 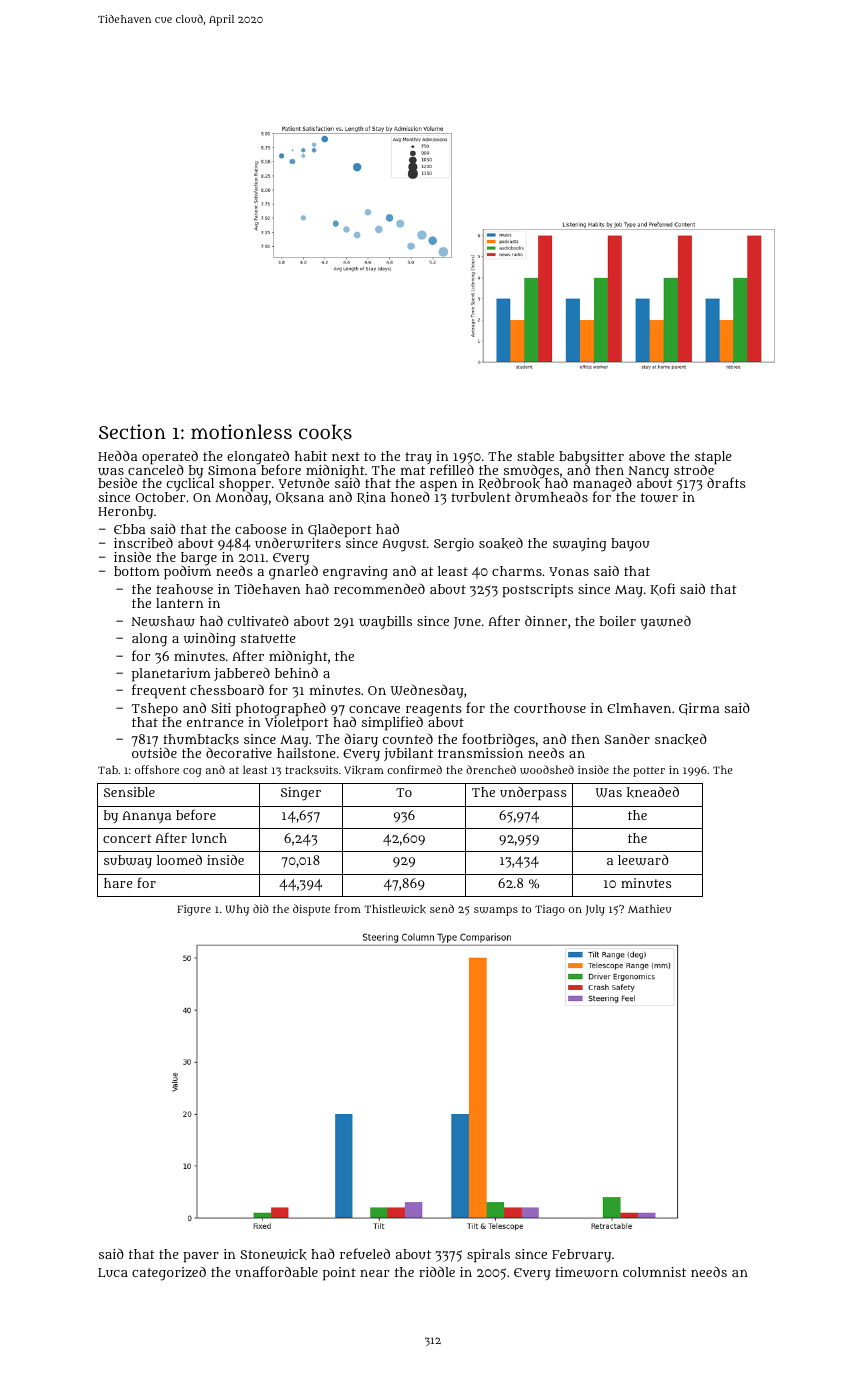 I want to click on next, so click(x=346, y=456).
